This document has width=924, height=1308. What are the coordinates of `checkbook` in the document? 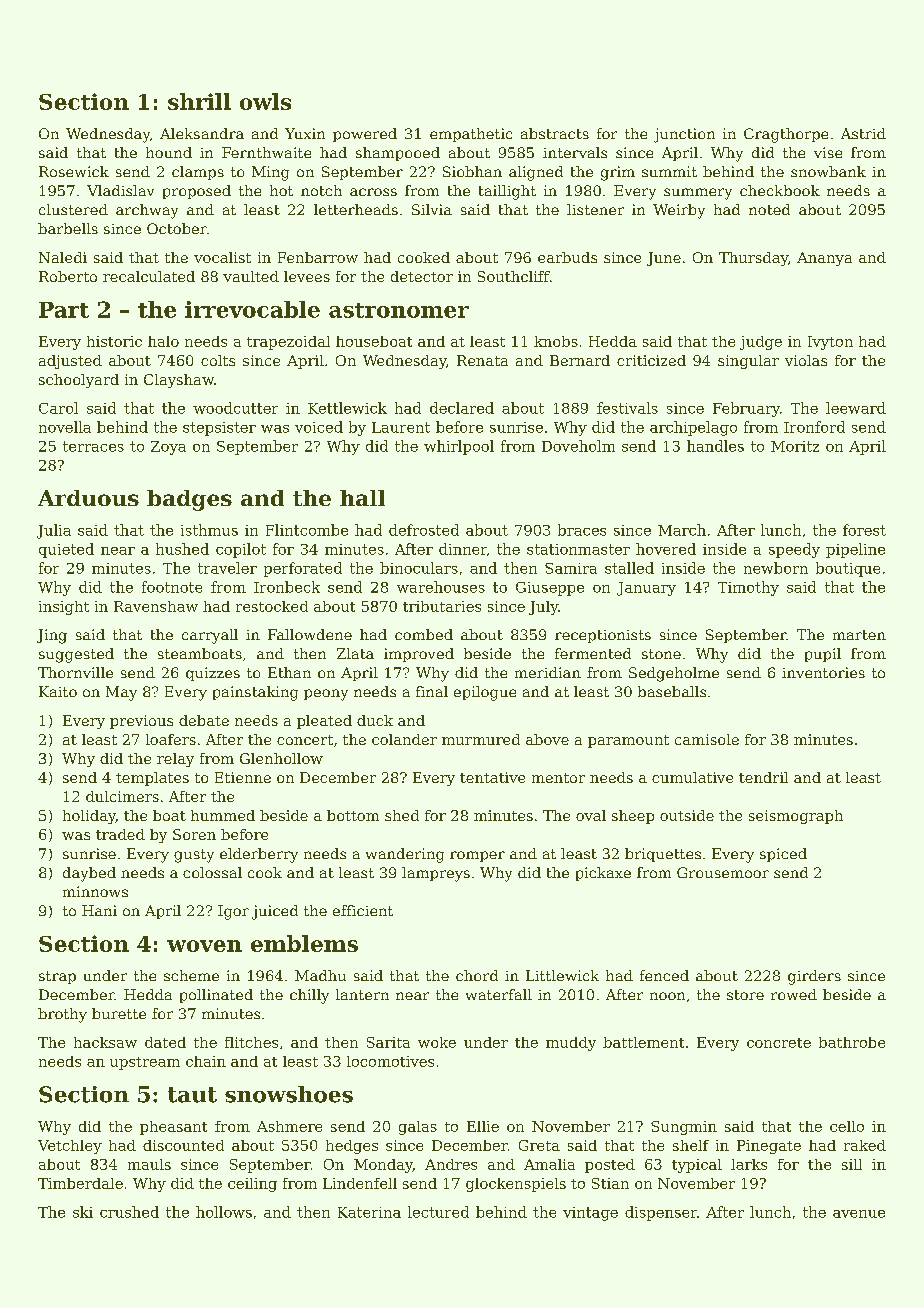 It's located at (780, 190).
